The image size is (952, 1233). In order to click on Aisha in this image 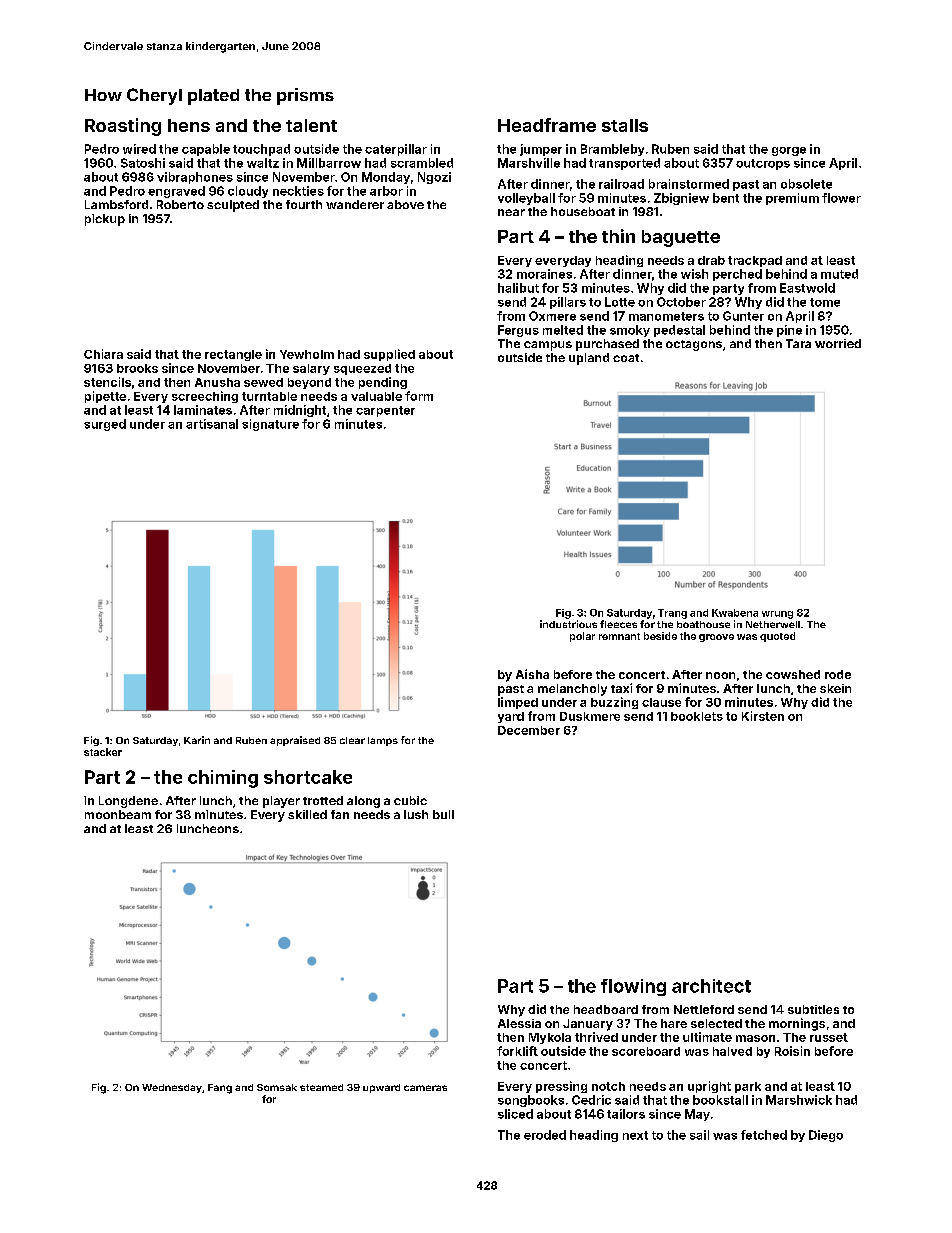, I will do `click(532, 674)`.
